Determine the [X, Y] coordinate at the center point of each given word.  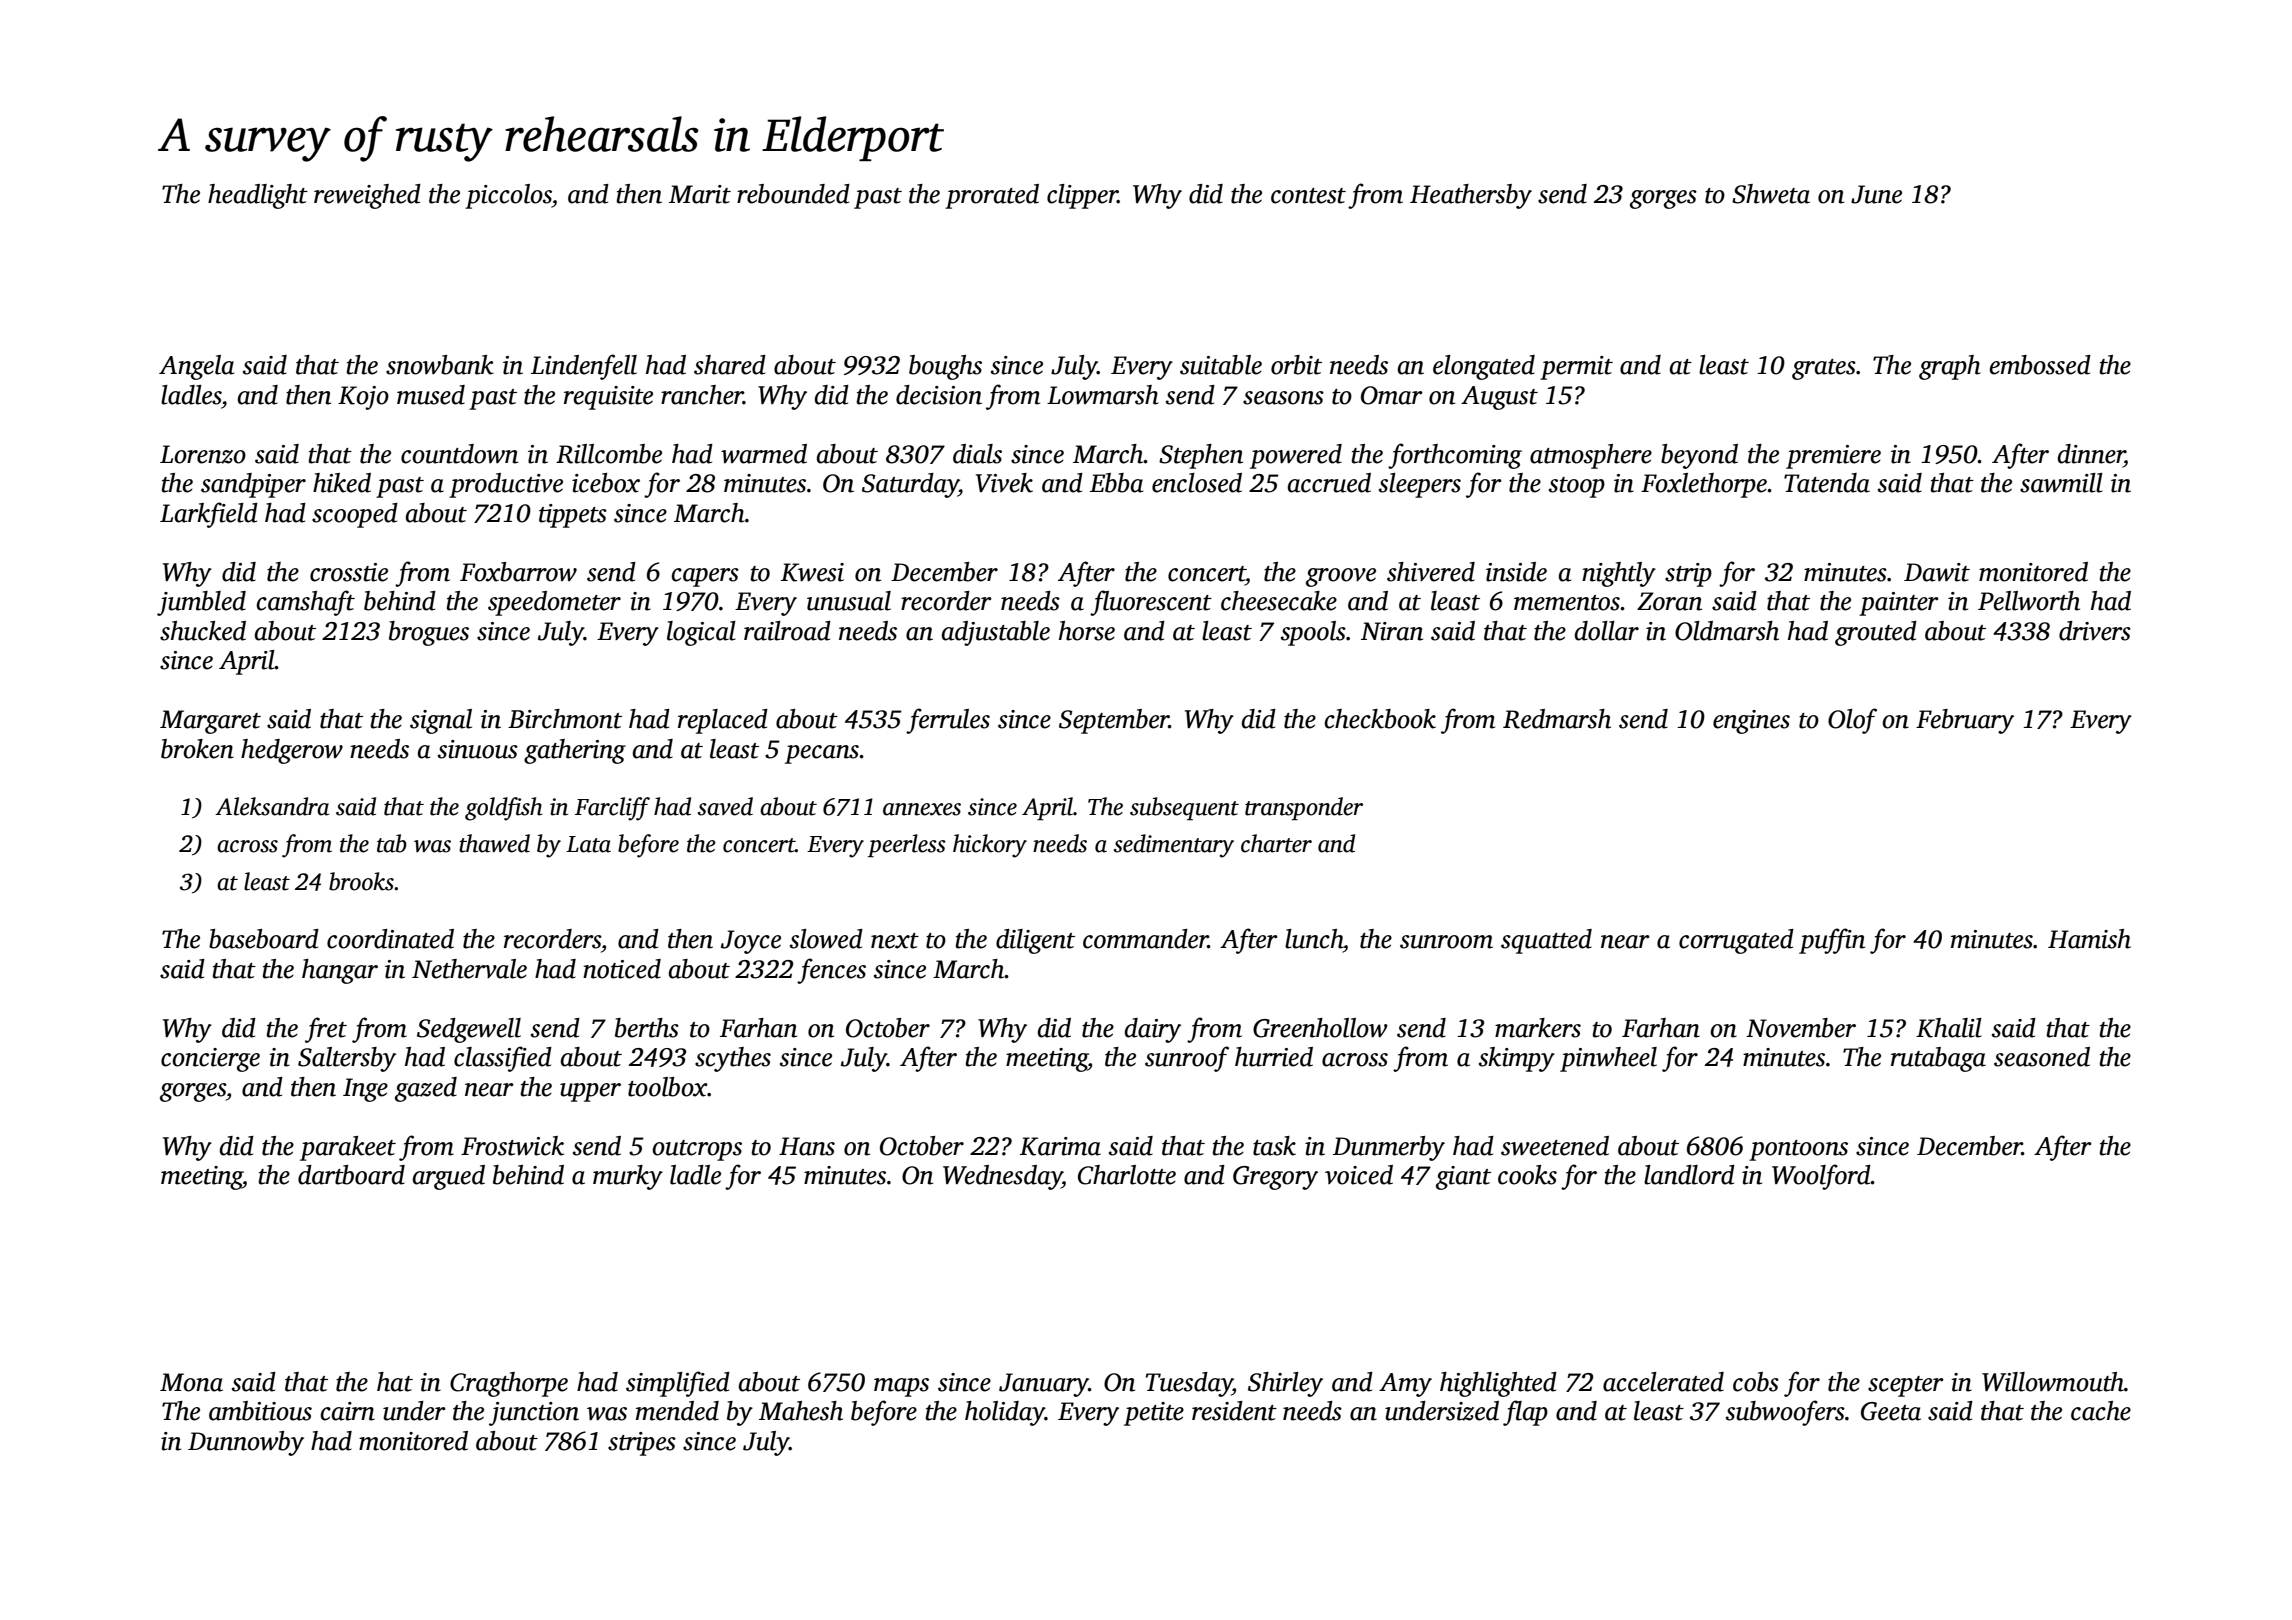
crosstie [349, 572]
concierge [210, 1060]
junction [534, 1414]
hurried [1274, 1057]
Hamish [2089, 939]
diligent [1035, 941]
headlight [258, 196]
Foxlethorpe [1704, 485]
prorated [992, 196]
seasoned [2042, 1057]
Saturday [910, 485]
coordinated [390, 939]
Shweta [1771, 194]
